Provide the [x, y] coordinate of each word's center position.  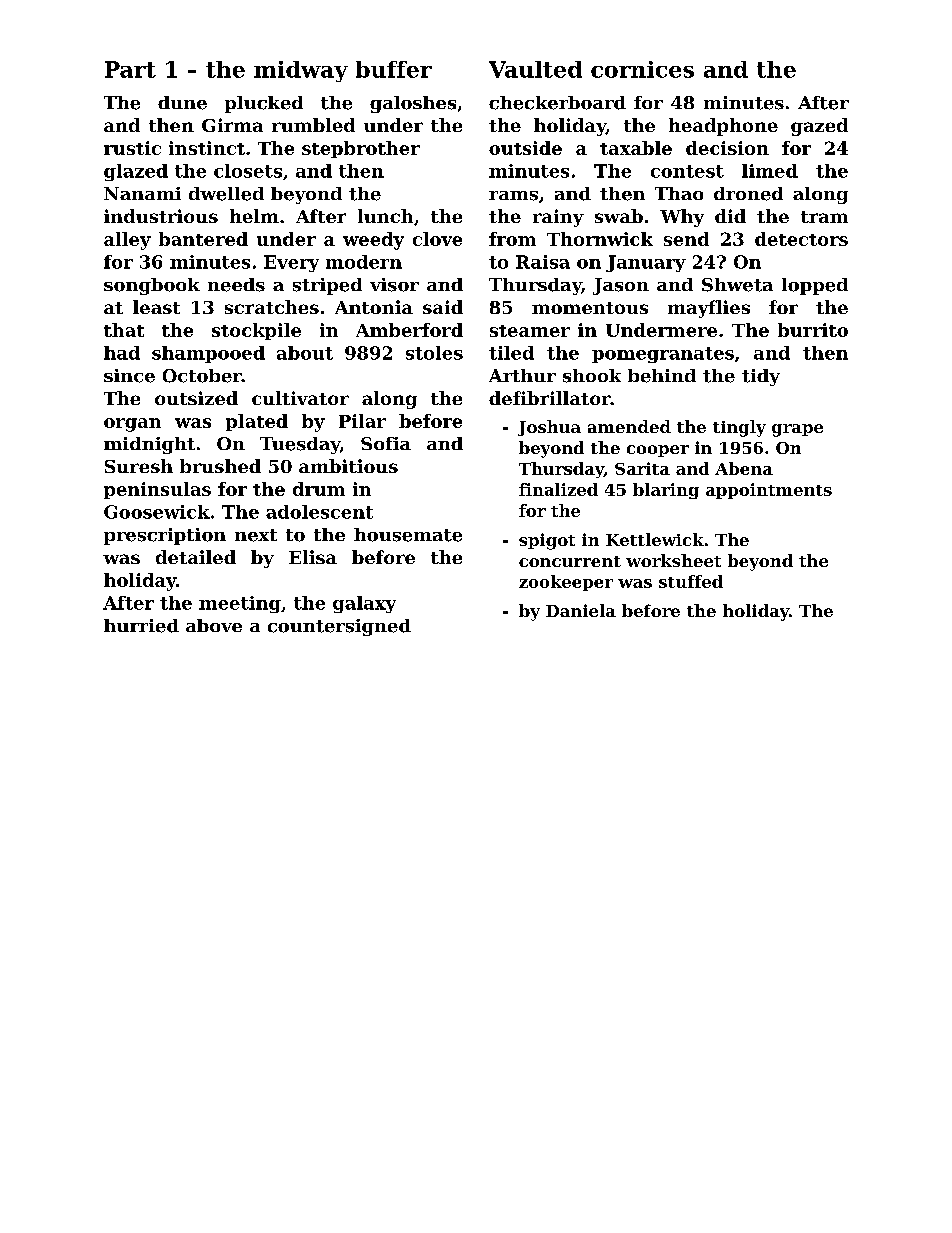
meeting [240, 604]
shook [592, 376]
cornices [642, 69]
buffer [394, 69]
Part [130, 69]
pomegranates [663, 355]
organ [132, 425]
